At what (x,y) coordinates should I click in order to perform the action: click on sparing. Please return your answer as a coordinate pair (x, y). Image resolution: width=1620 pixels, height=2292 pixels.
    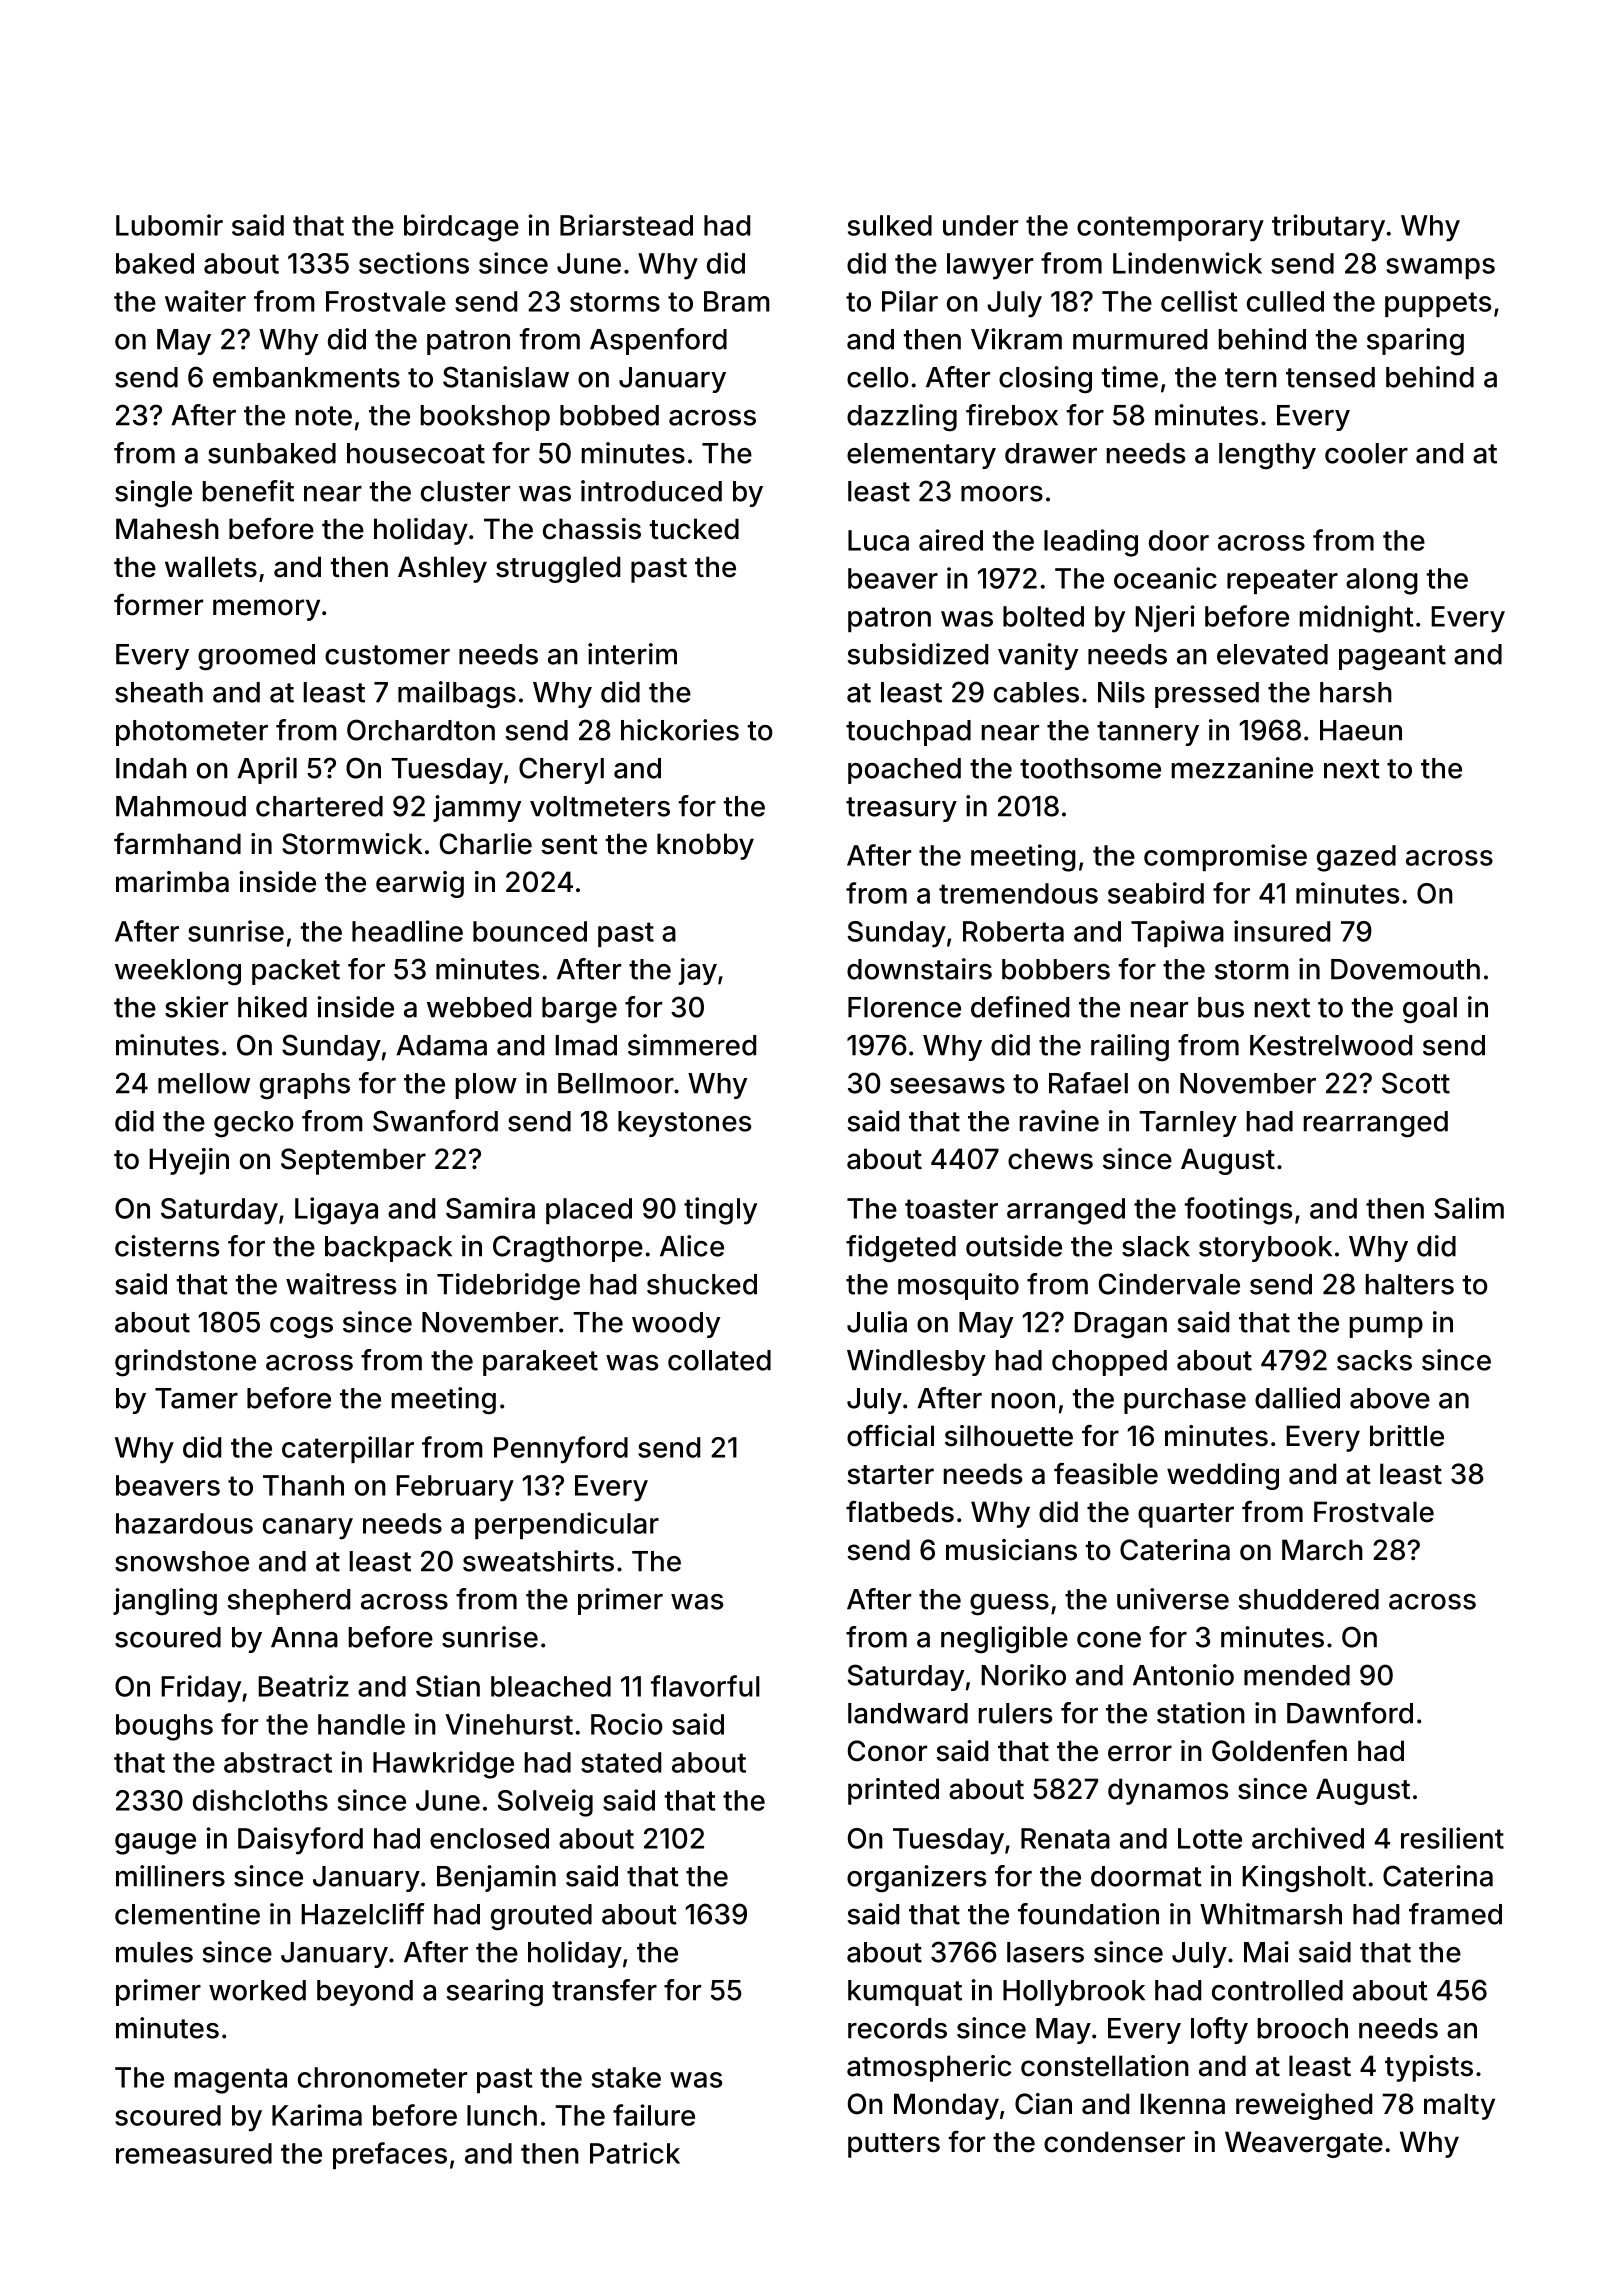
    Looking at the image, I should click on (1415, 342).
